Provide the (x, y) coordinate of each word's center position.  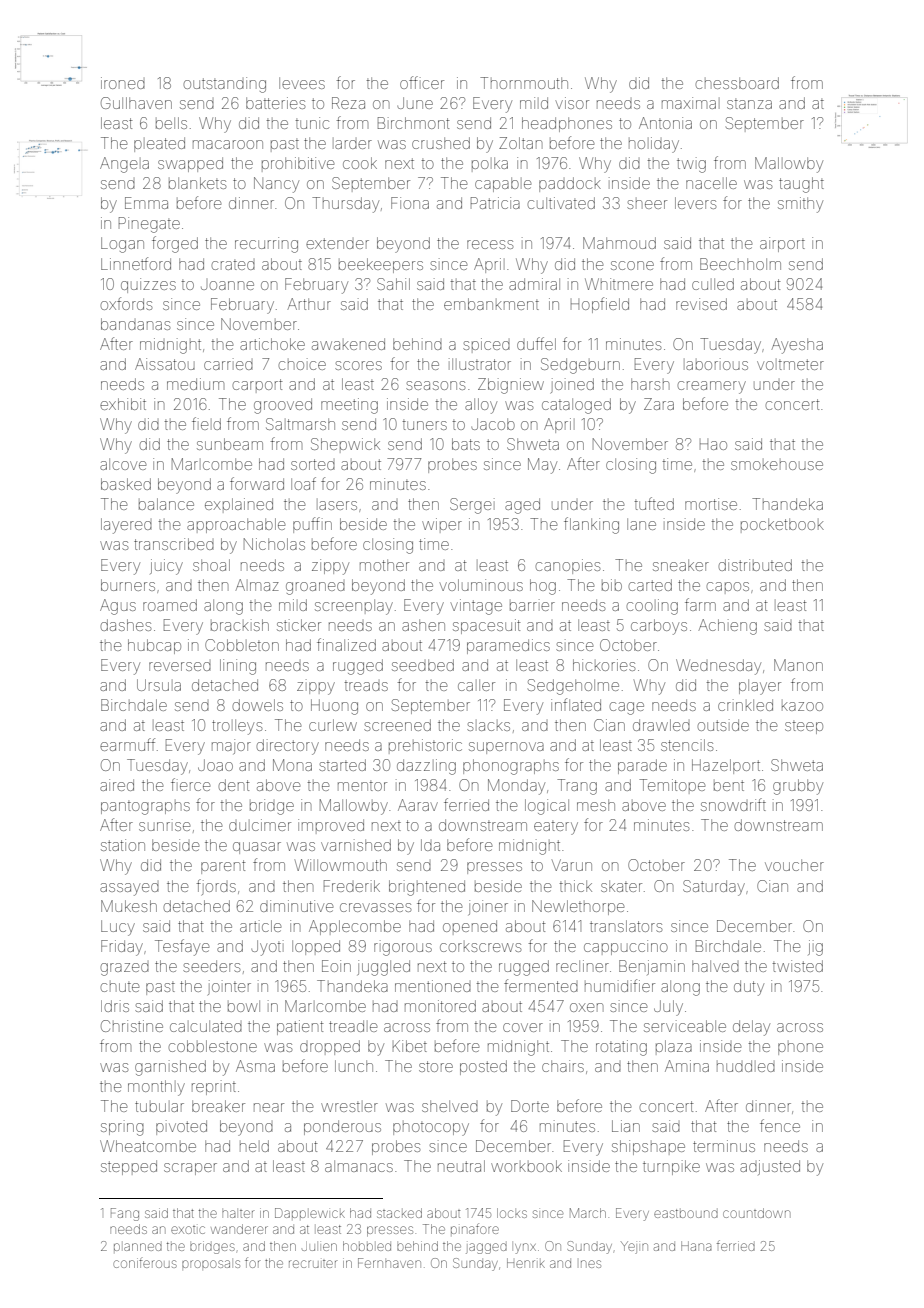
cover (523, 1027)
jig (815, 948)
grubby (798, 787)
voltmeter (790, 364)
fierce (190, 784)
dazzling (426, 767)
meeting (349, 406)
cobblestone (212, 1046)
